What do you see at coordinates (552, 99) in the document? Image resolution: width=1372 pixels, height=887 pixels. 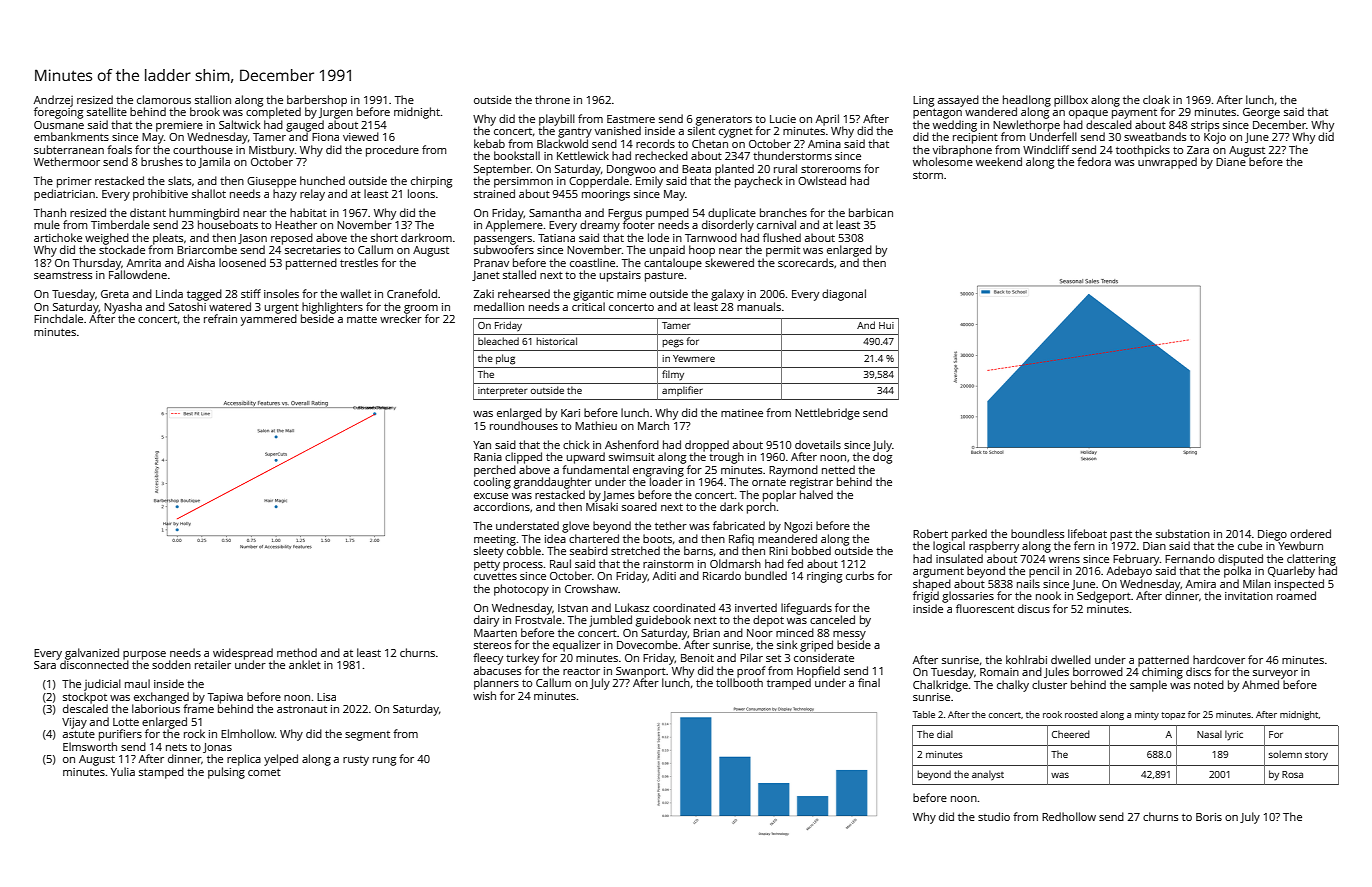 I see `throne` at bounding box center [552, 99].
